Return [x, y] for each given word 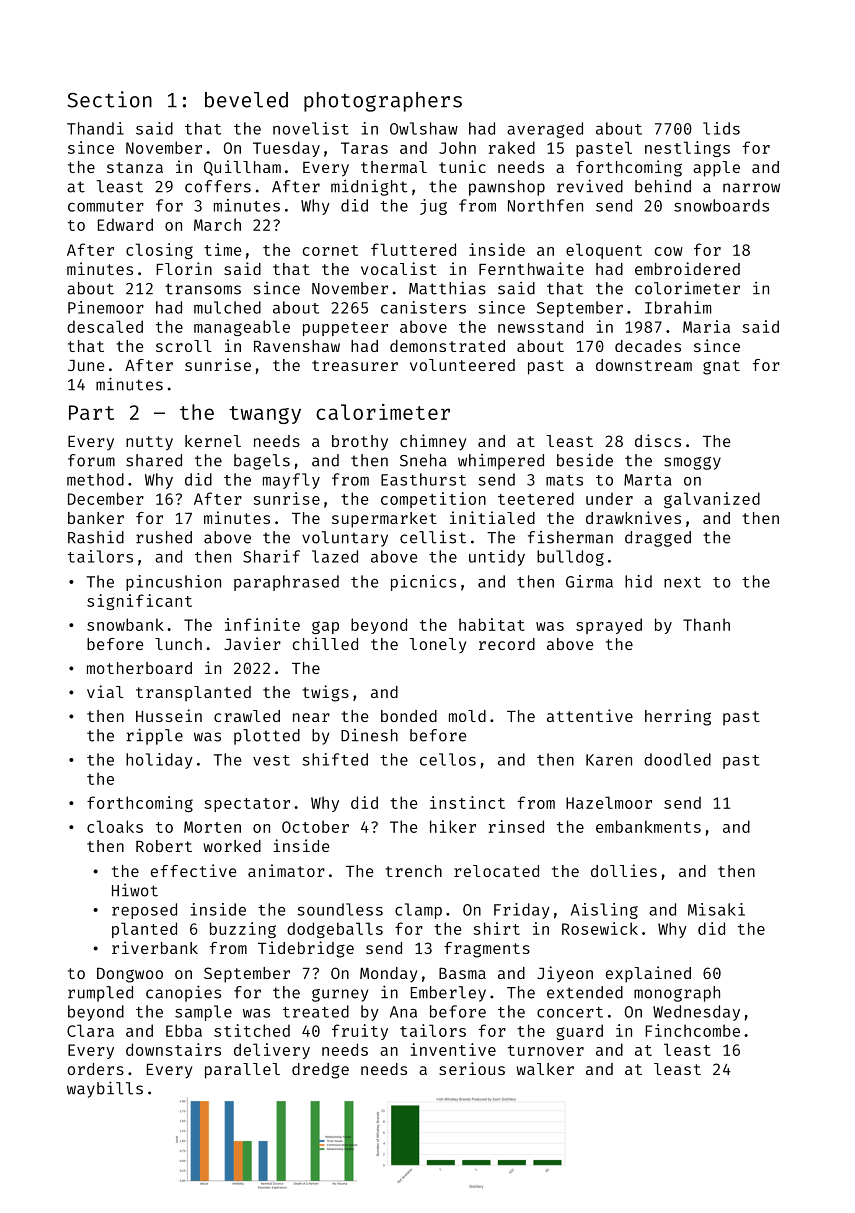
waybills [105, 1089]
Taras [364, 148]
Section [109, 99]
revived [590, 186]
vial [105, 691]
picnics [423, 583]
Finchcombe [692, 1030]
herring [678, 717]
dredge [320, 1071]
